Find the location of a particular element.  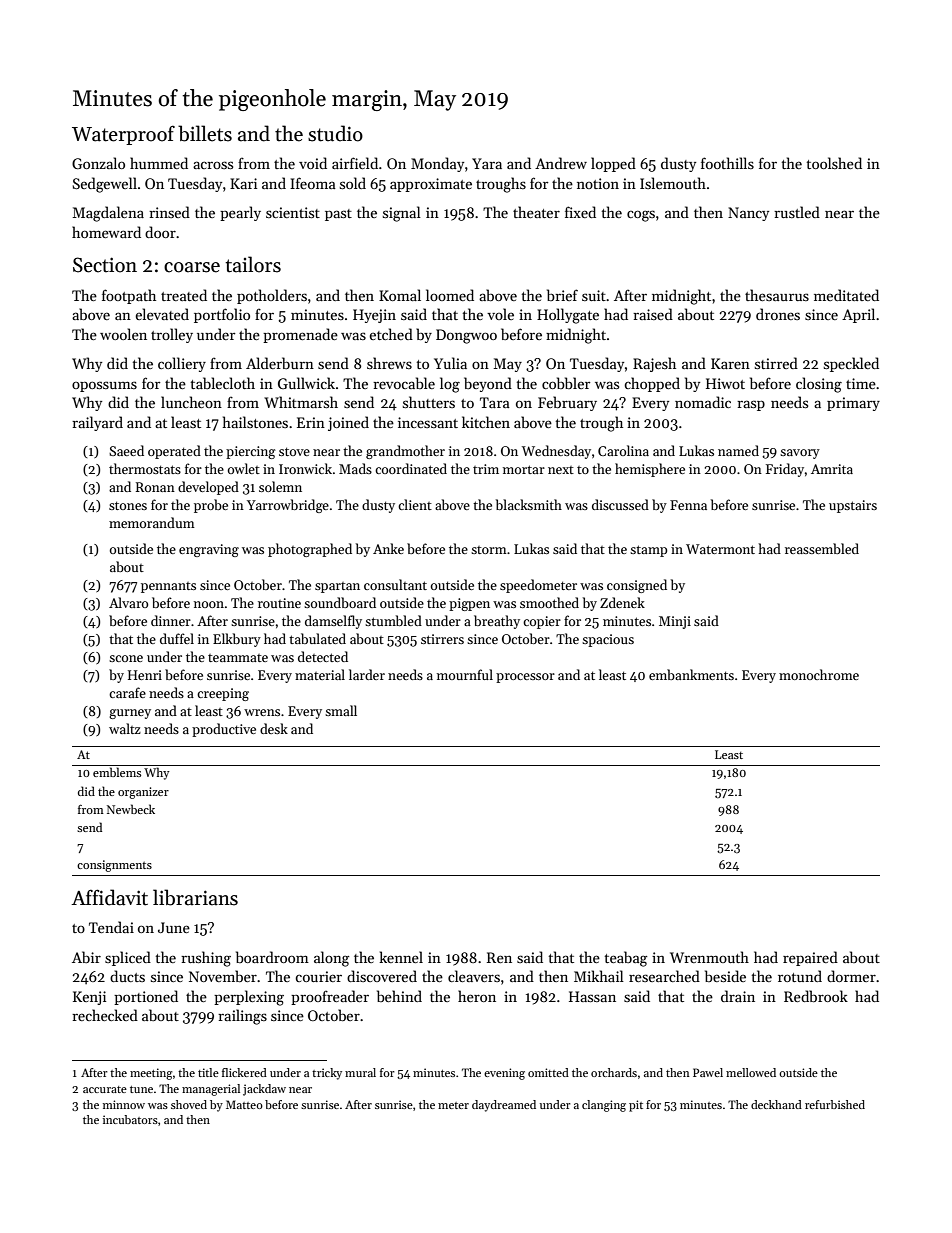

repaired is located at coordinates (810, 958).
